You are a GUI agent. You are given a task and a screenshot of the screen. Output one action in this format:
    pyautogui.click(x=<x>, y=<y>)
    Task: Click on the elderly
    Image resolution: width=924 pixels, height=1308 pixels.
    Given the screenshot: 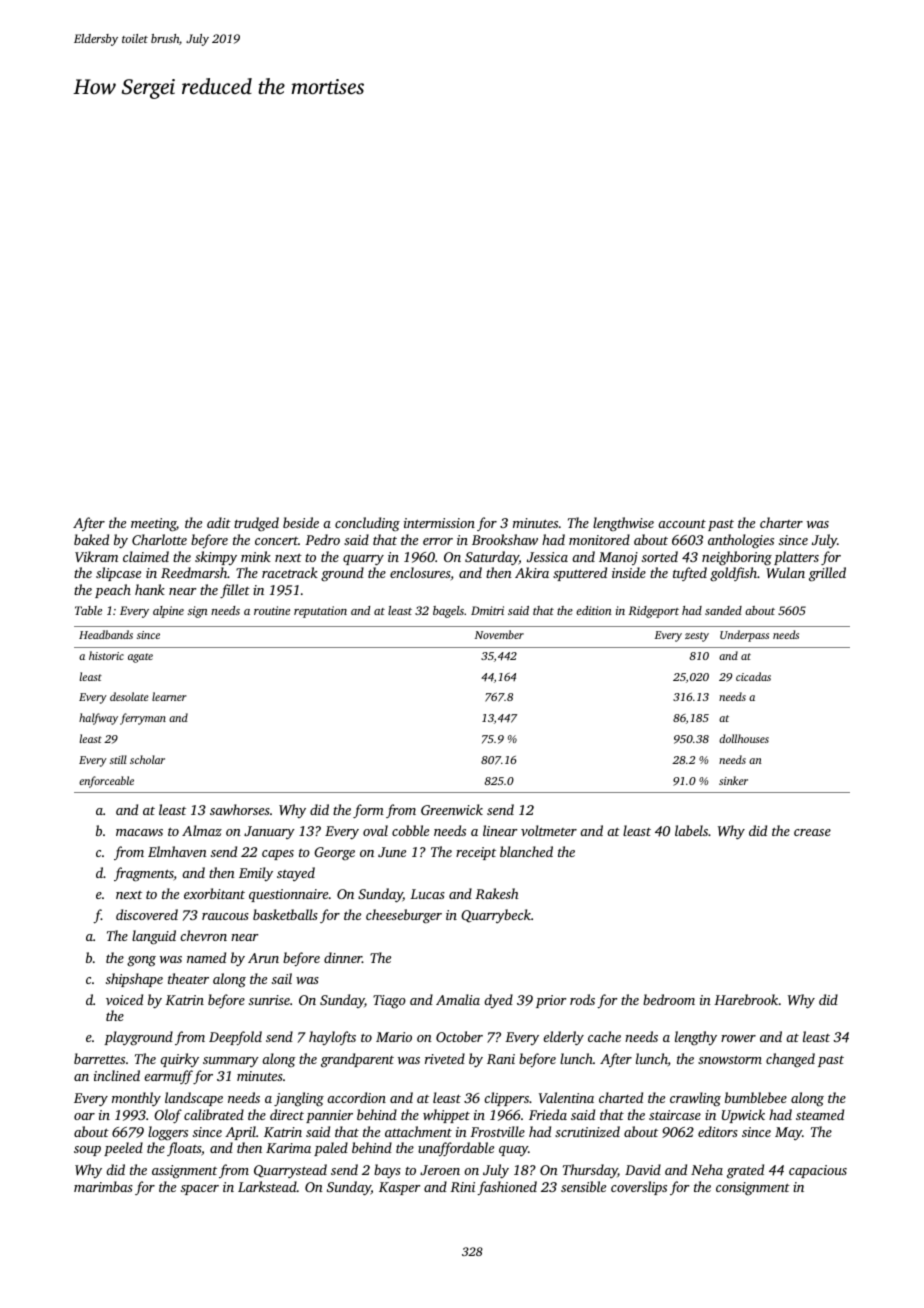 What is the action you would take?
    pyautogui.click(x=563, y=1038)
